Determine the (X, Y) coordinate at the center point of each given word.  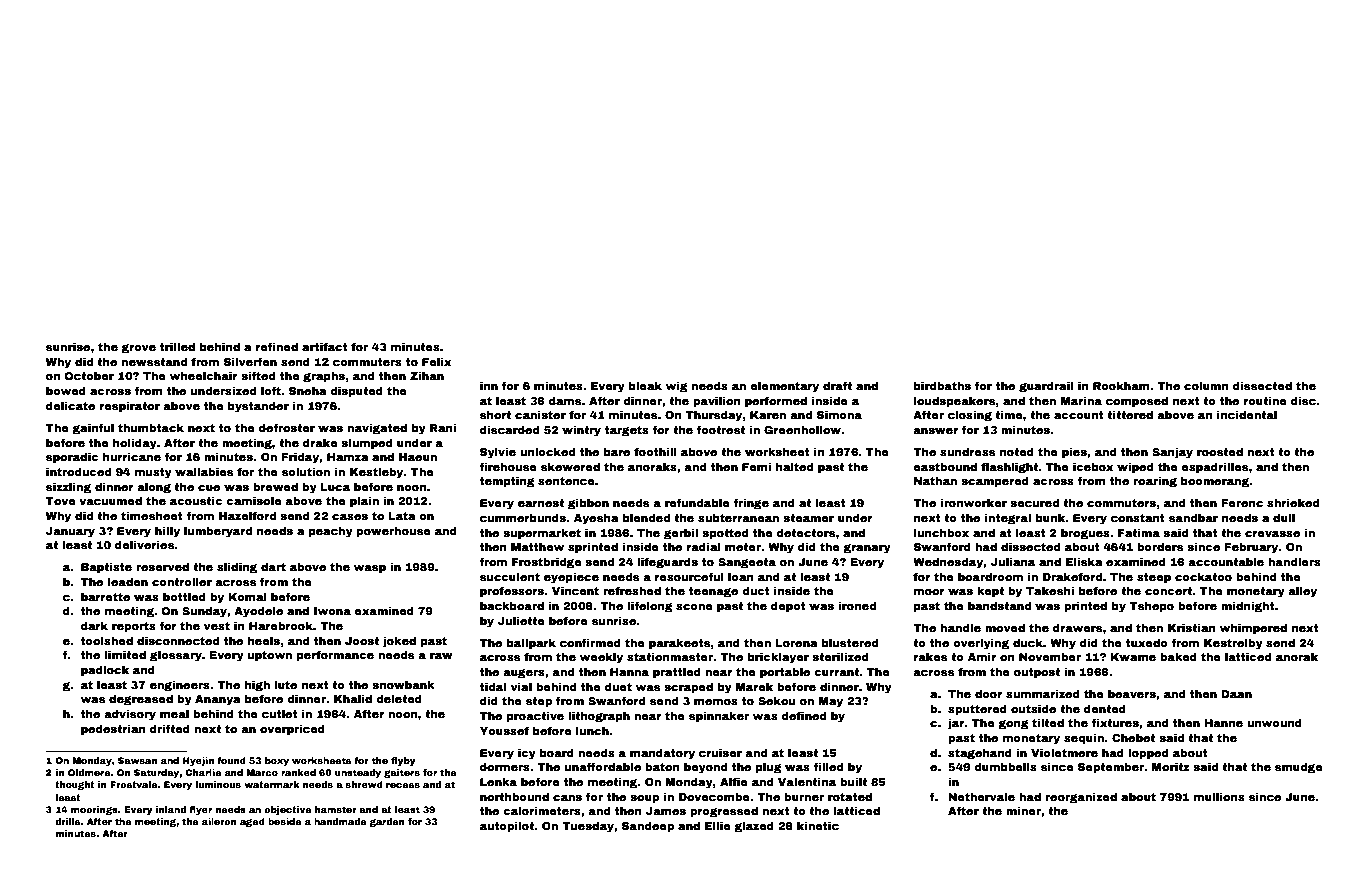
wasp (370, 569)
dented (1105, 709)
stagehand (980, 754)
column (1206, 386)
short (495, 415)
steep (1154, 578)
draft (837, 385)
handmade (340, 821)
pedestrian (113, 730)
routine (1265, 401)
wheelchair (204, 376)
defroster (287, 427)
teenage (713, 592)
